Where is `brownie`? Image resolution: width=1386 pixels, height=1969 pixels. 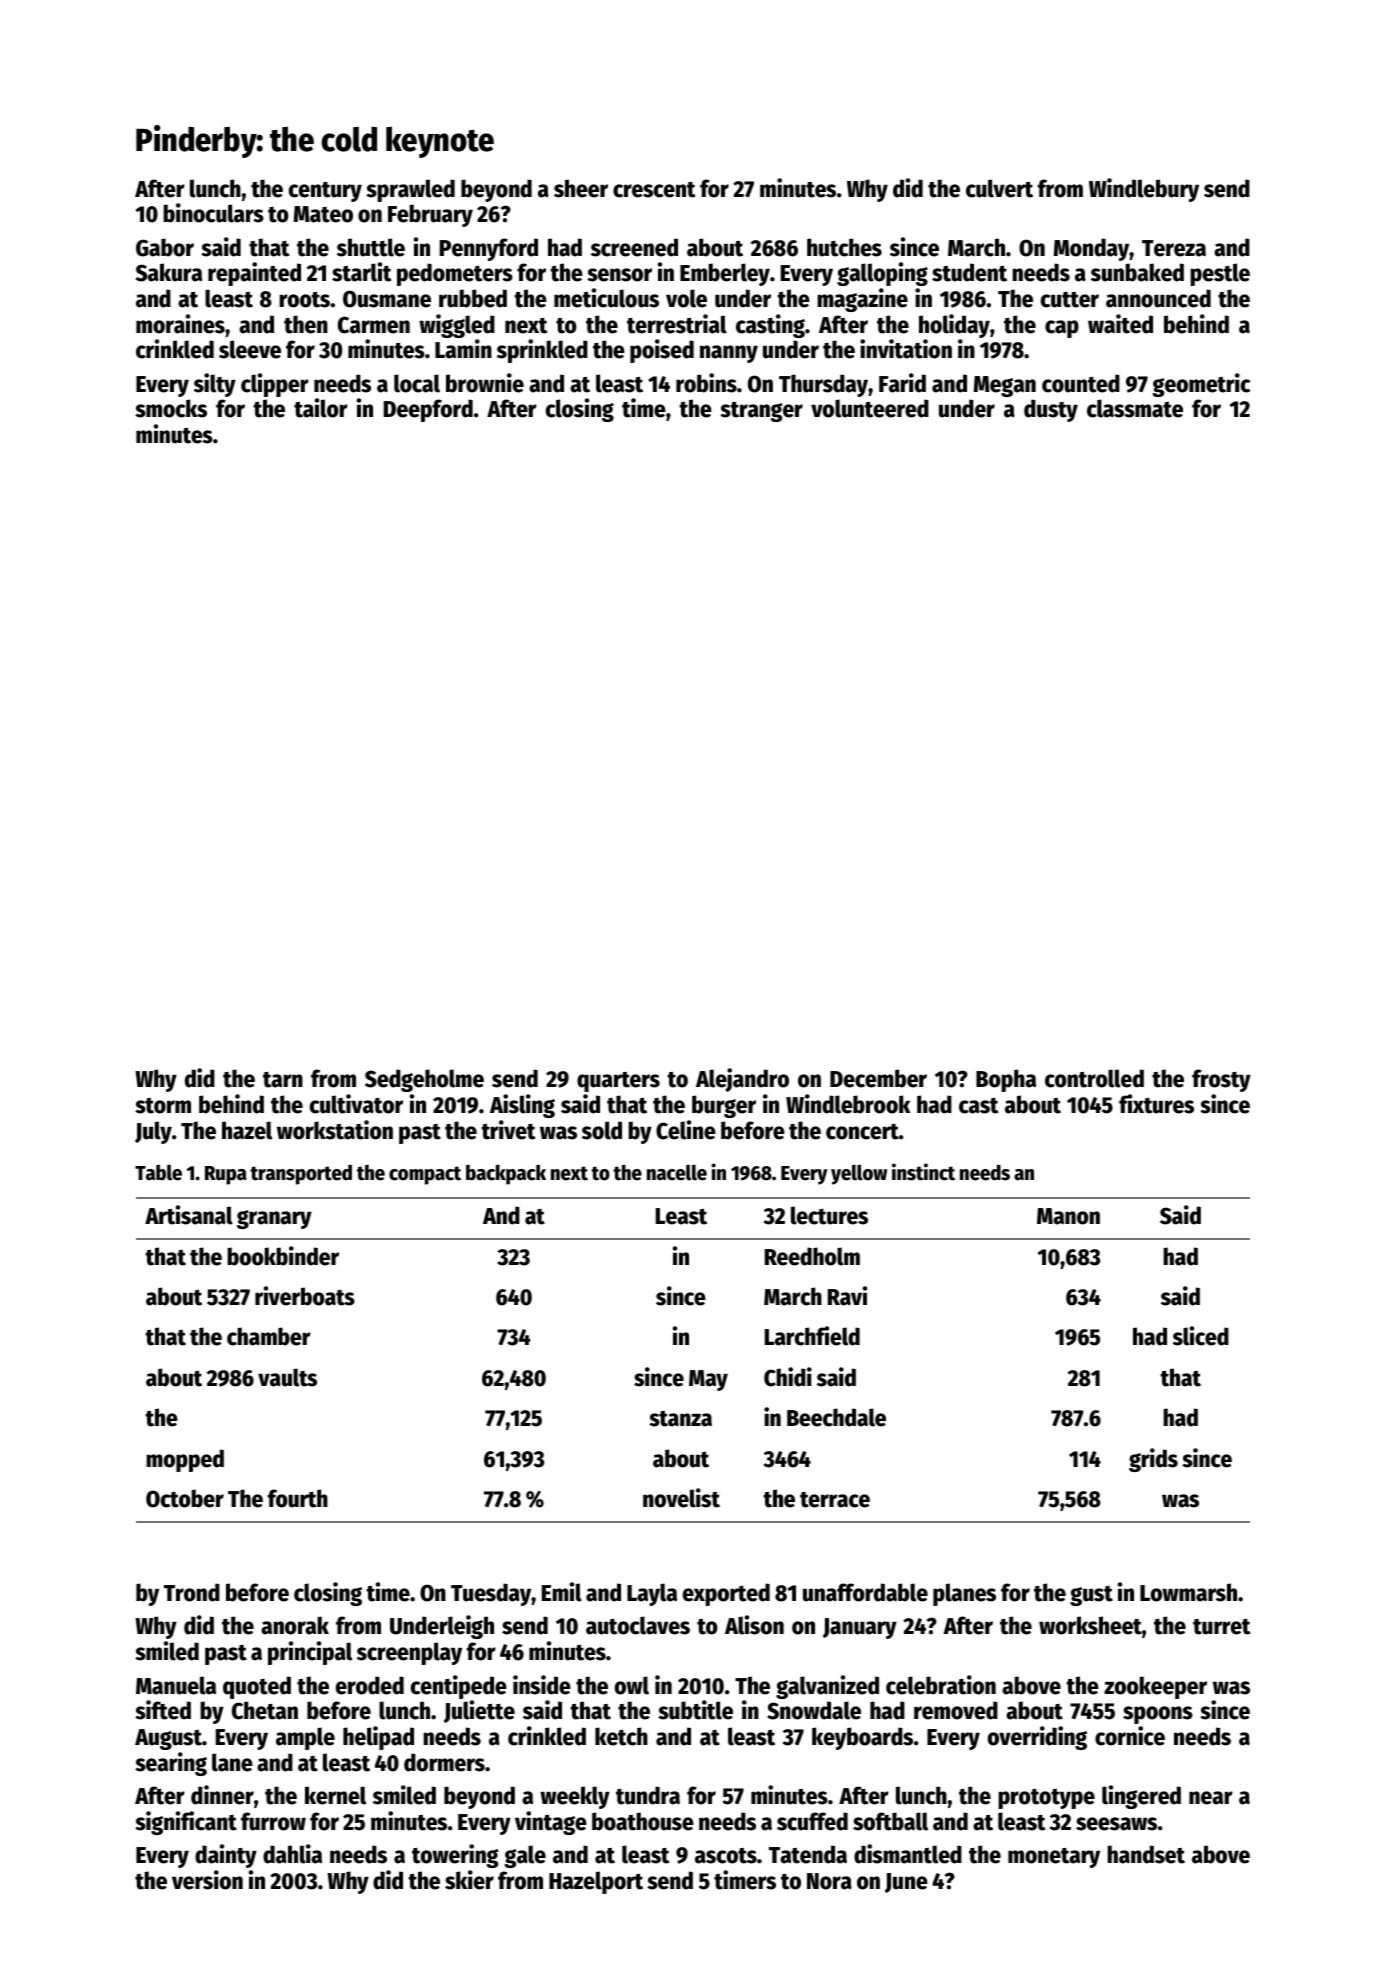
brownie is located at coordinates (485, 383).
